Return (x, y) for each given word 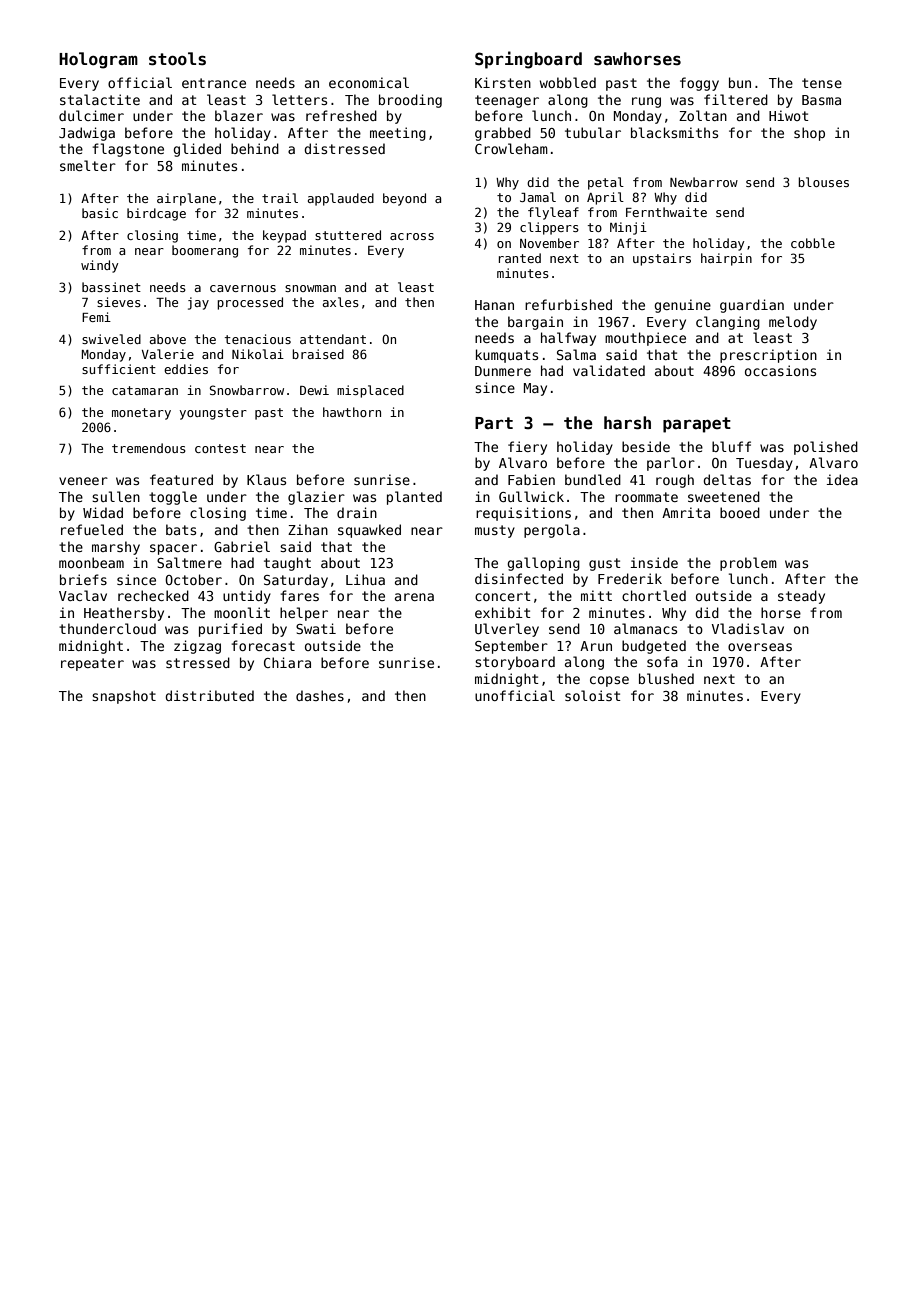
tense (822, 83)
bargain (535, 323)
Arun (596, 646)
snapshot (124, 697)
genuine (682, 306)
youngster (213, 414)
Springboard (528, 60)
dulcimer (91, 115)
